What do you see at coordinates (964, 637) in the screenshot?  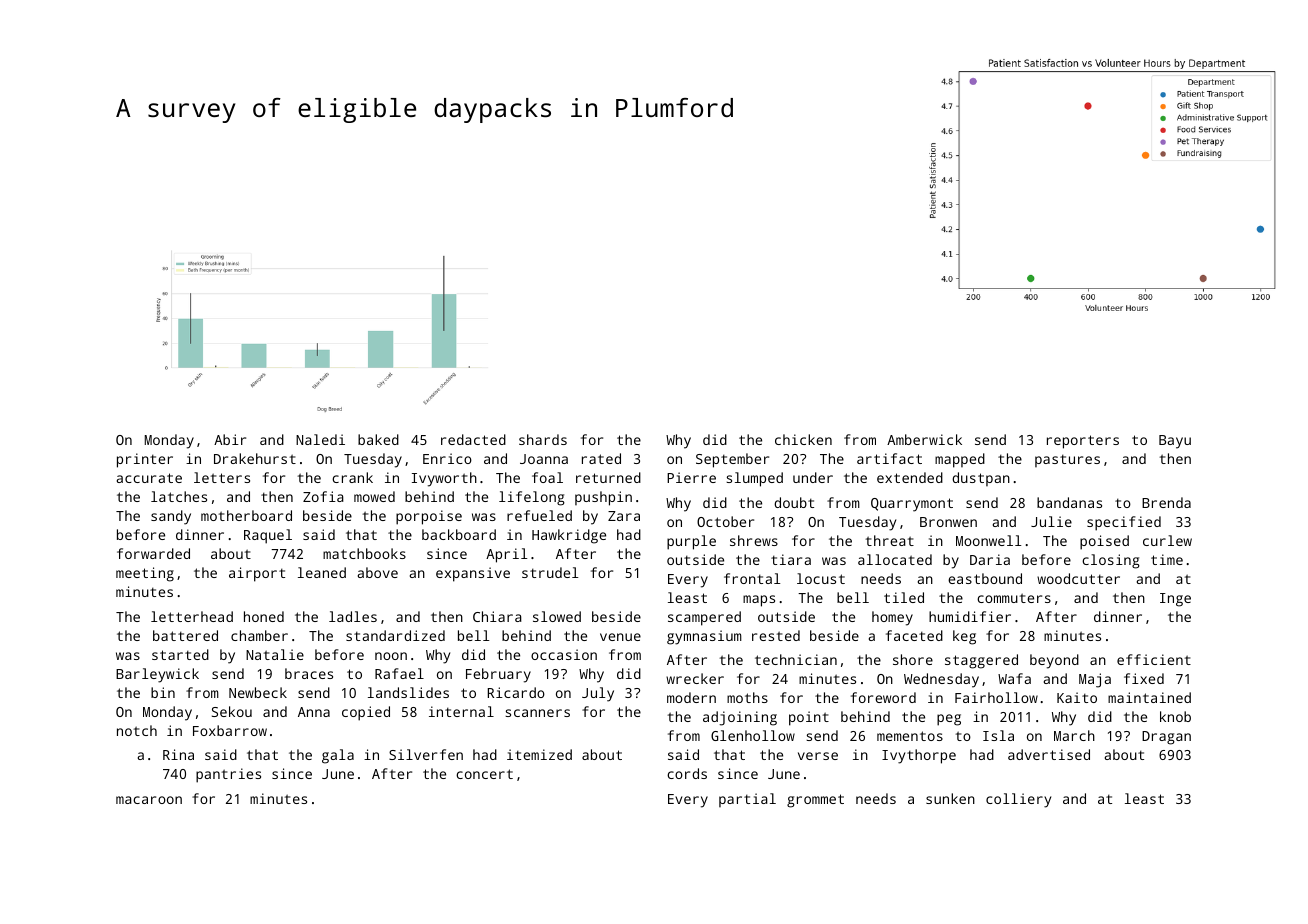 I see `keg` at bounding box center [964, 637].
